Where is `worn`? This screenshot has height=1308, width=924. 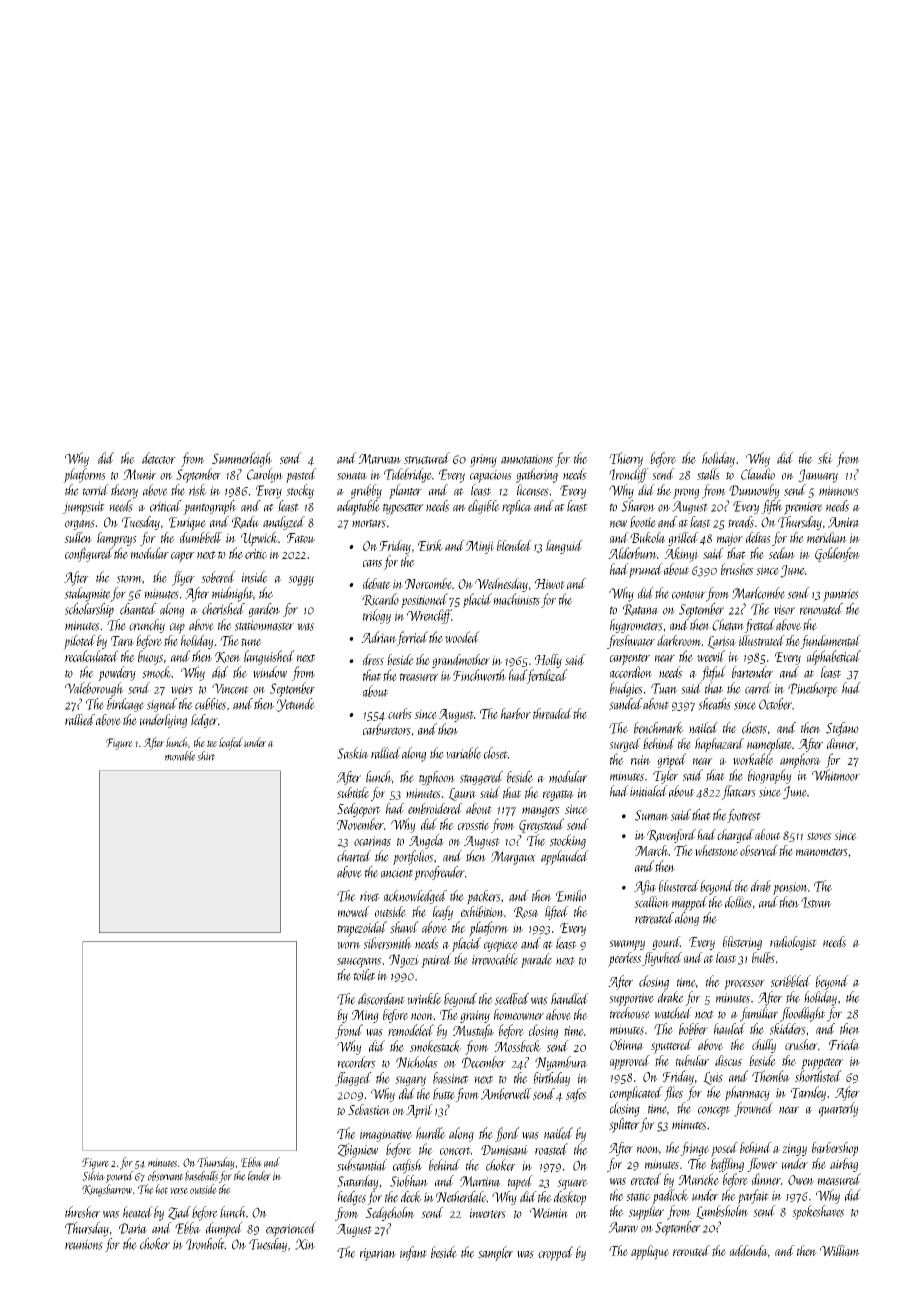 worn is located at coordinates (349, 945).
